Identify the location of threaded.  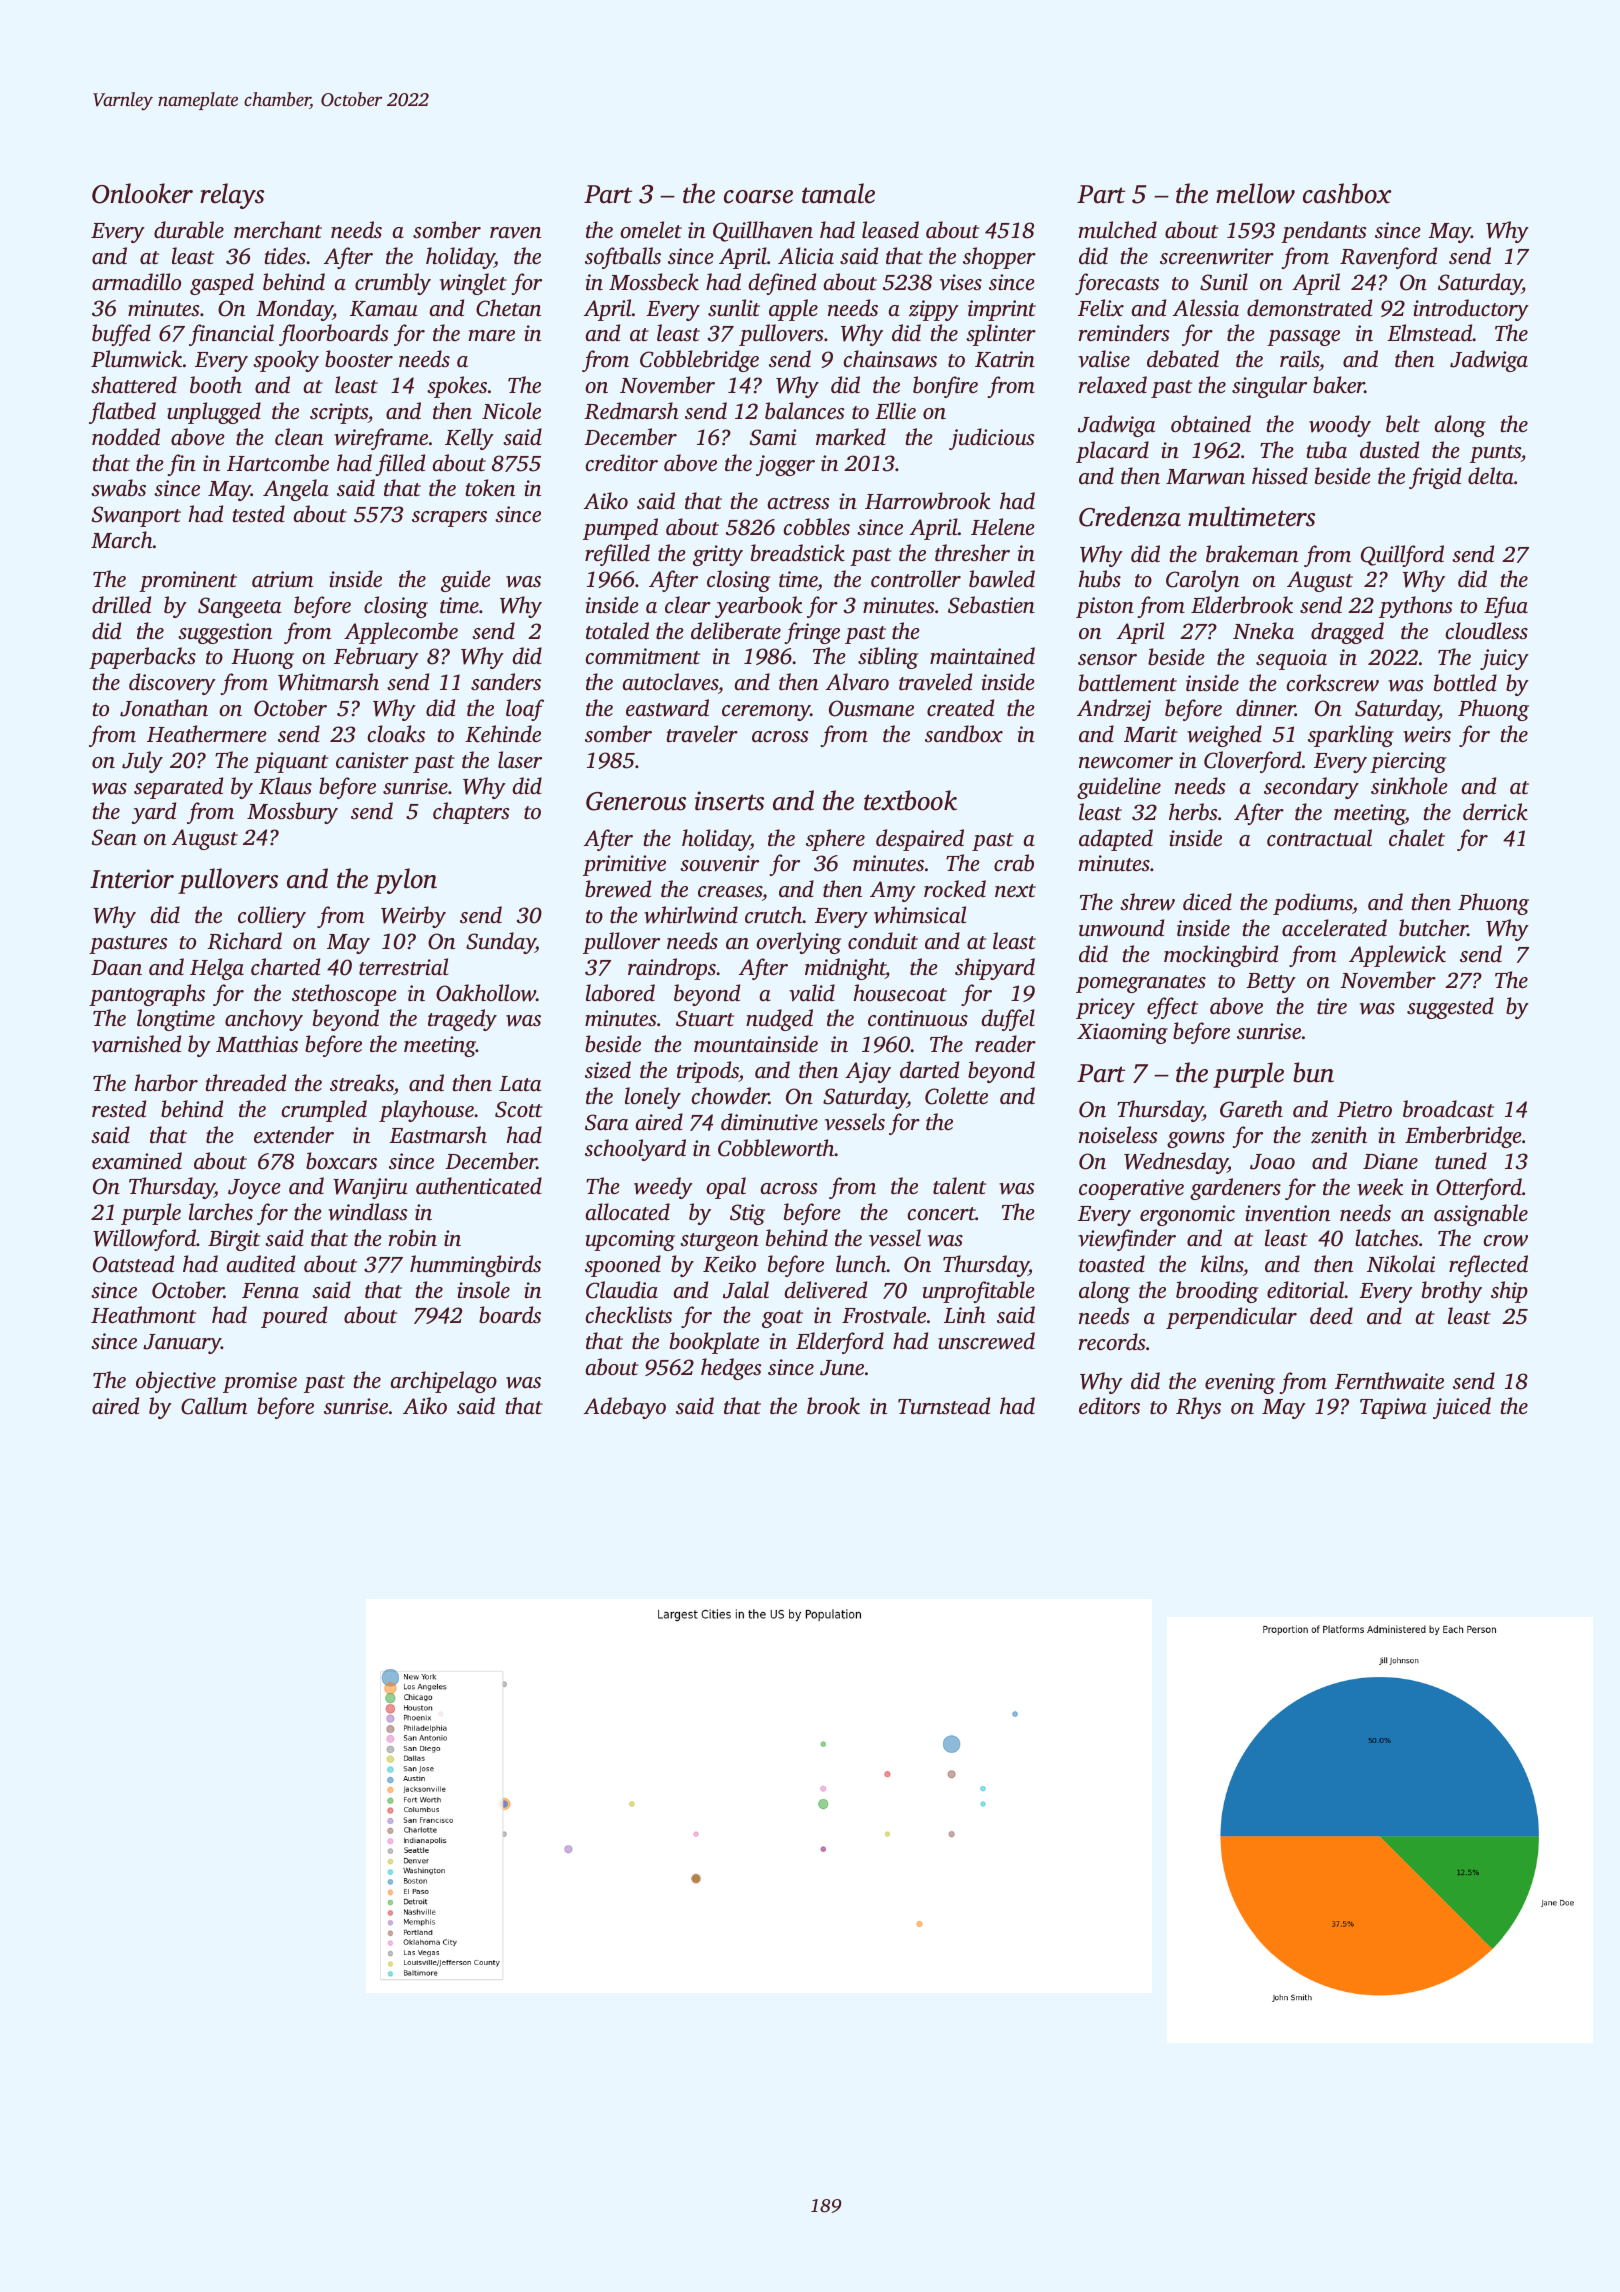
(246, 1082).
